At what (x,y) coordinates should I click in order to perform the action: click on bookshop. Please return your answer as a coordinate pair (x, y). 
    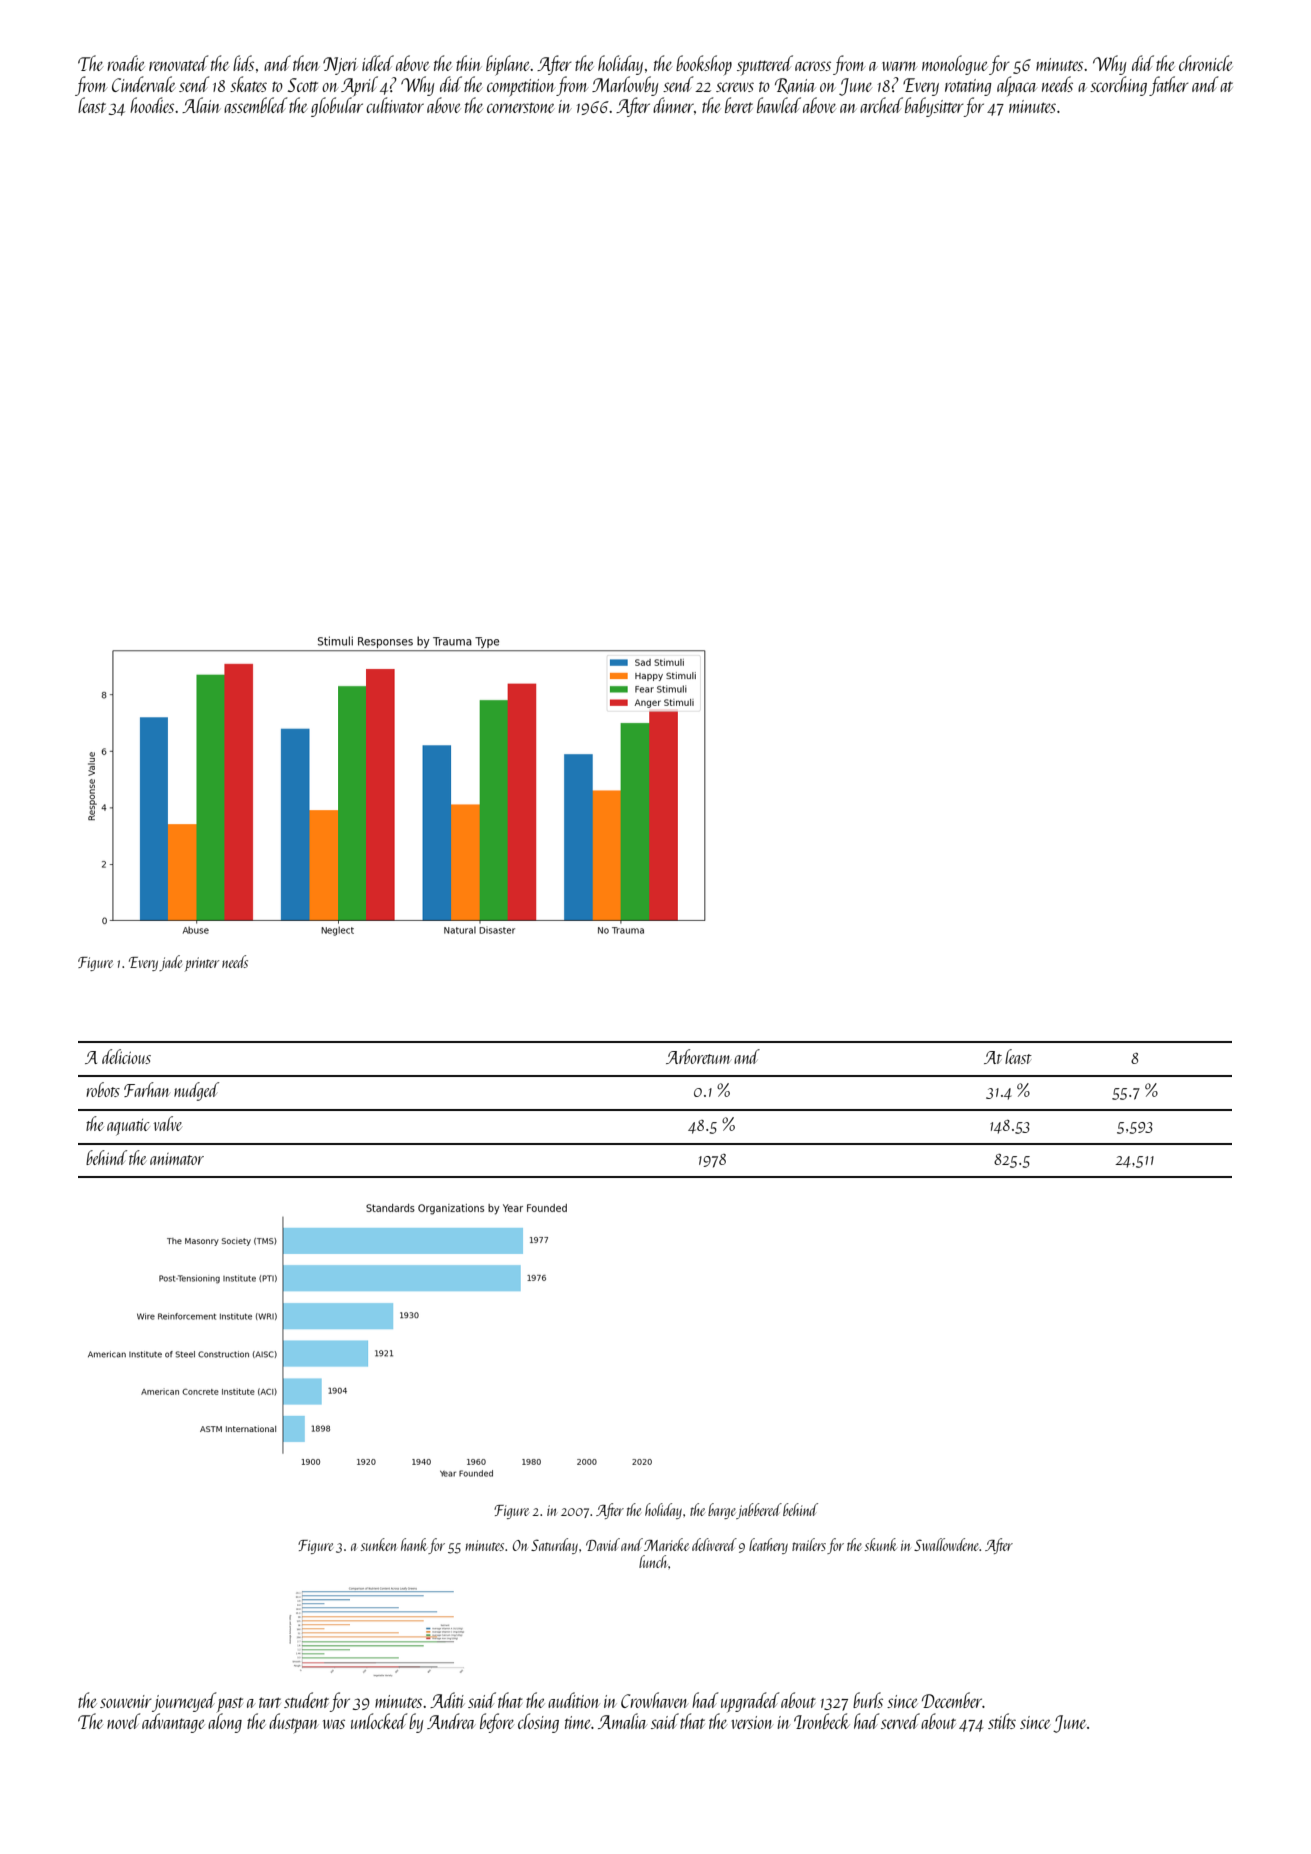
    Looking at the image, I should click on (704, 65).
